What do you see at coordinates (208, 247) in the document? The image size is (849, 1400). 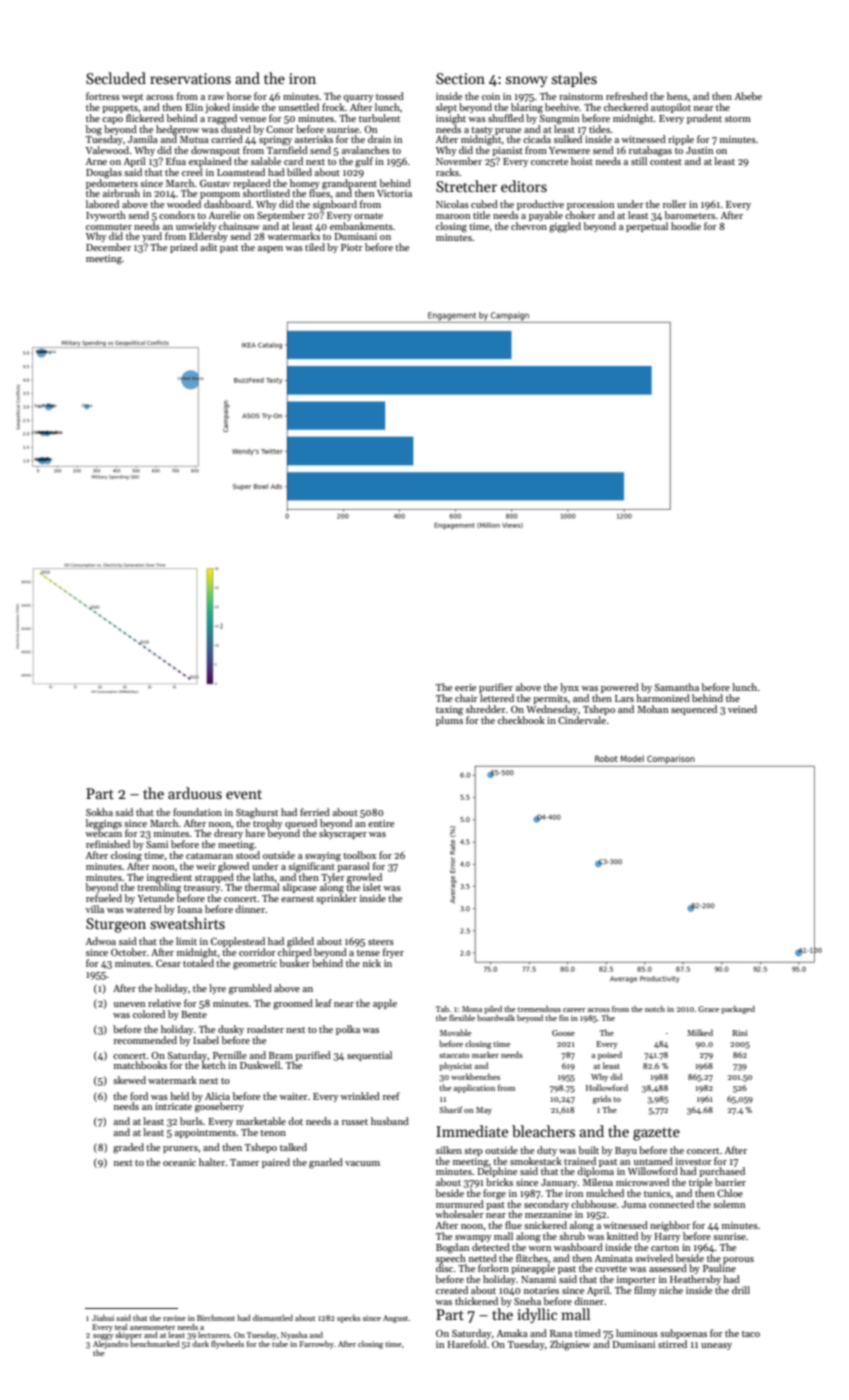 I see `adit` at bounding box center [208, 247].
